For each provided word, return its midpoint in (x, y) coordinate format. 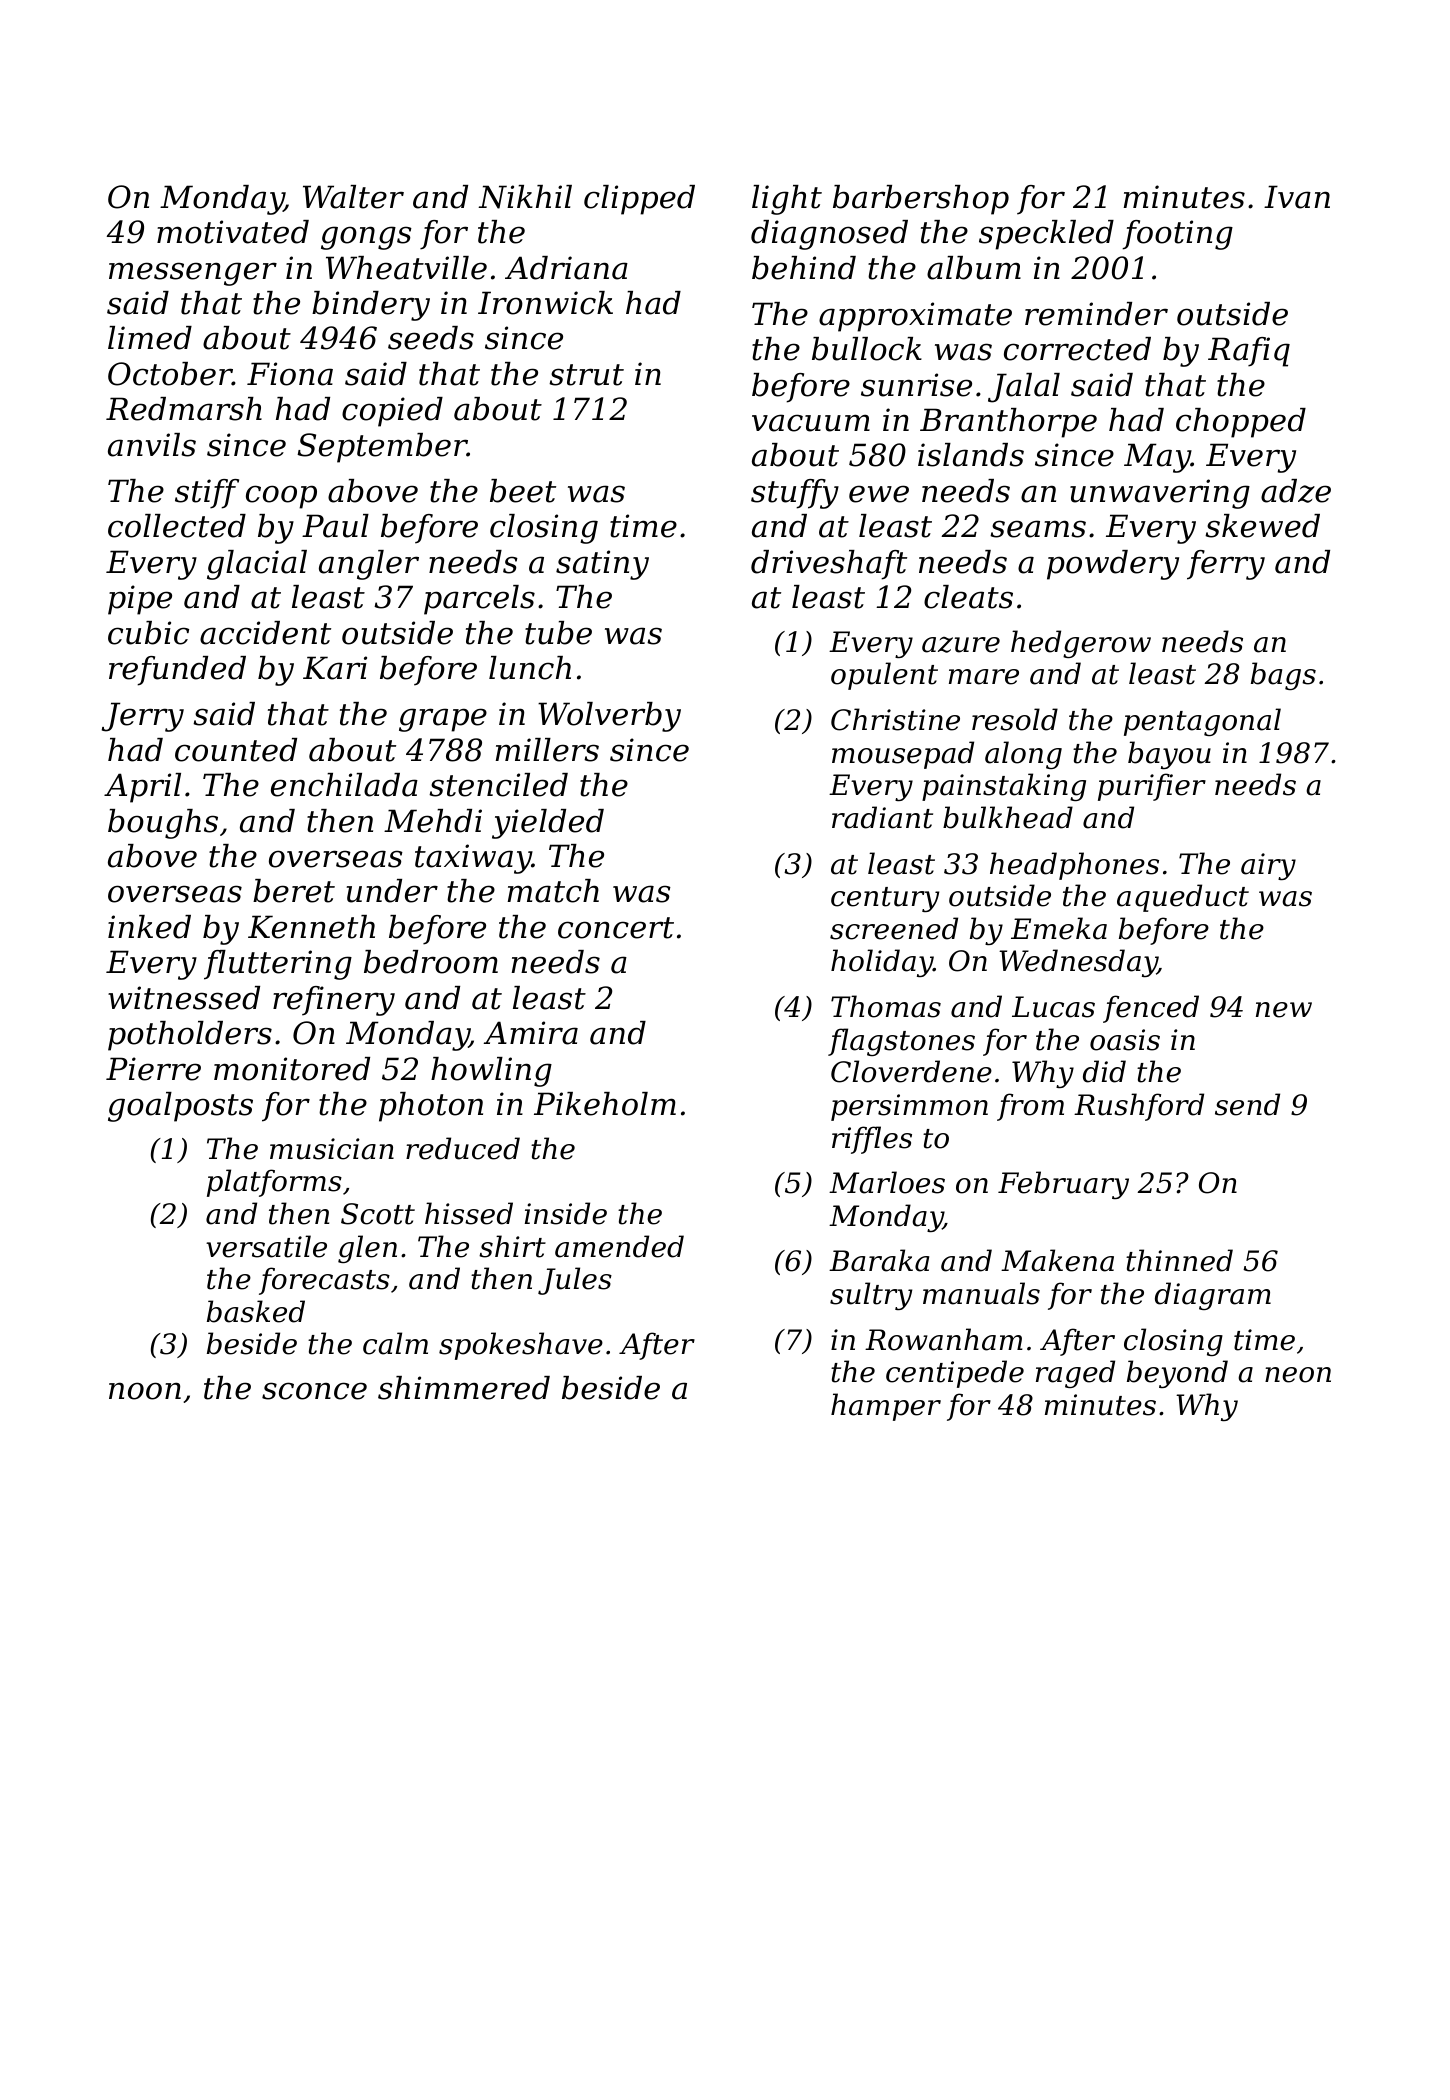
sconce (314, 1391)
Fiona (290, 374)
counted (236, 750)
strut (586, 375)
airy (1268, 866)
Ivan (1297, 197)
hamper (886, 1407)
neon (1298, 1375)
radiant (882, 817)
